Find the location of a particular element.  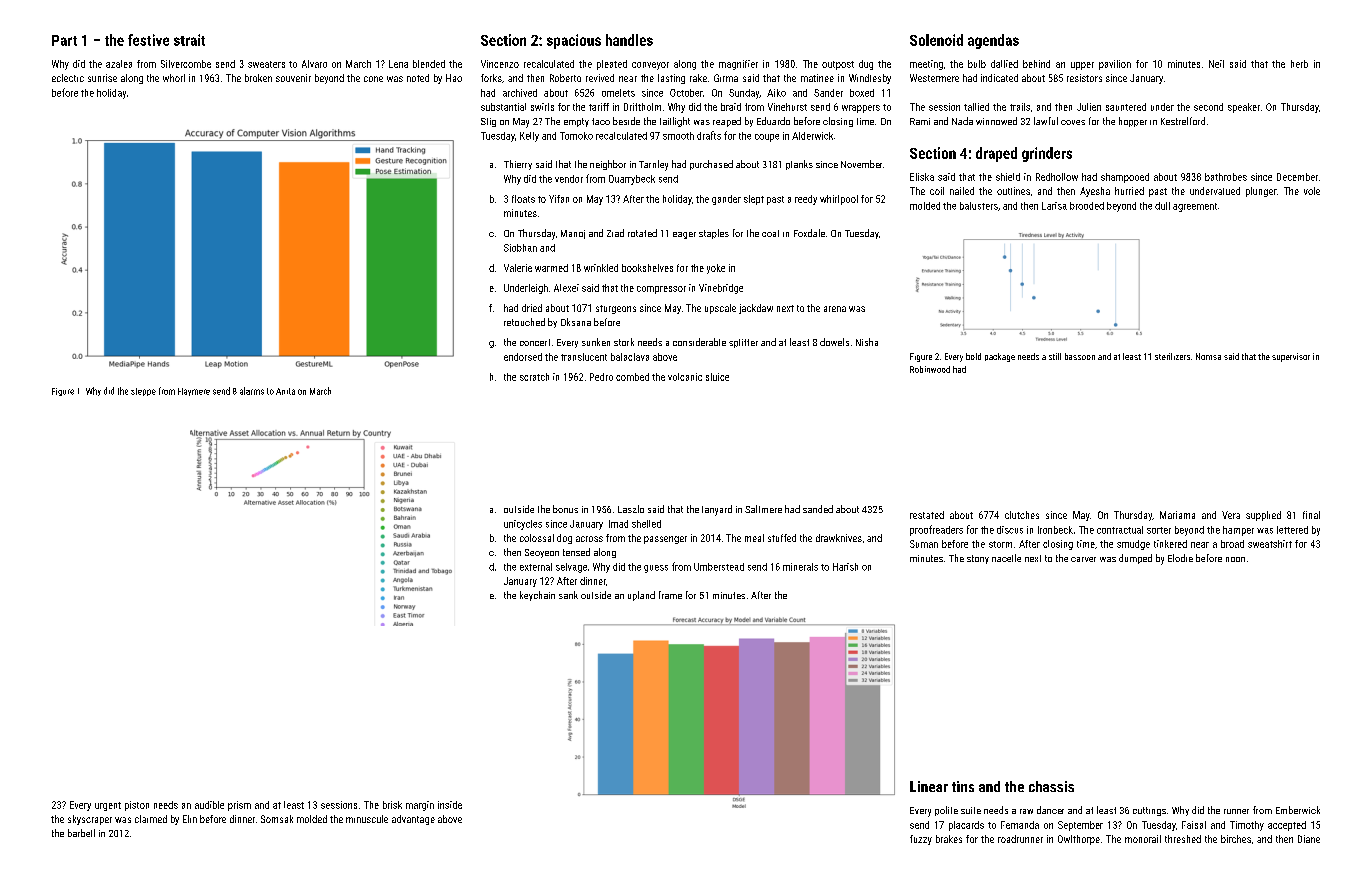

keychain is located at coordinates (537, 596).
